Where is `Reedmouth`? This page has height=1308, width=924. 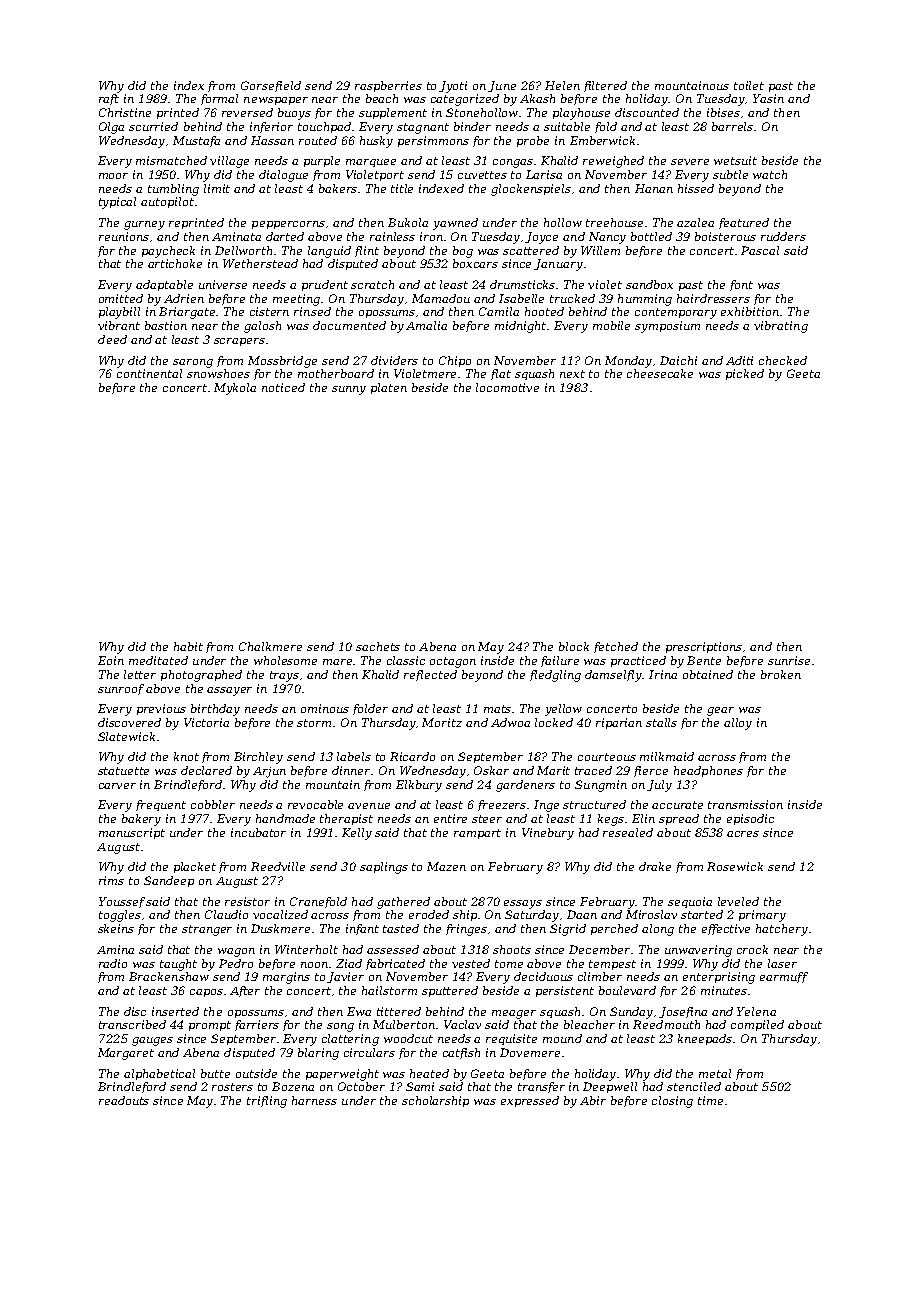 Reedmouth is located at coordinates (666, 1024).
